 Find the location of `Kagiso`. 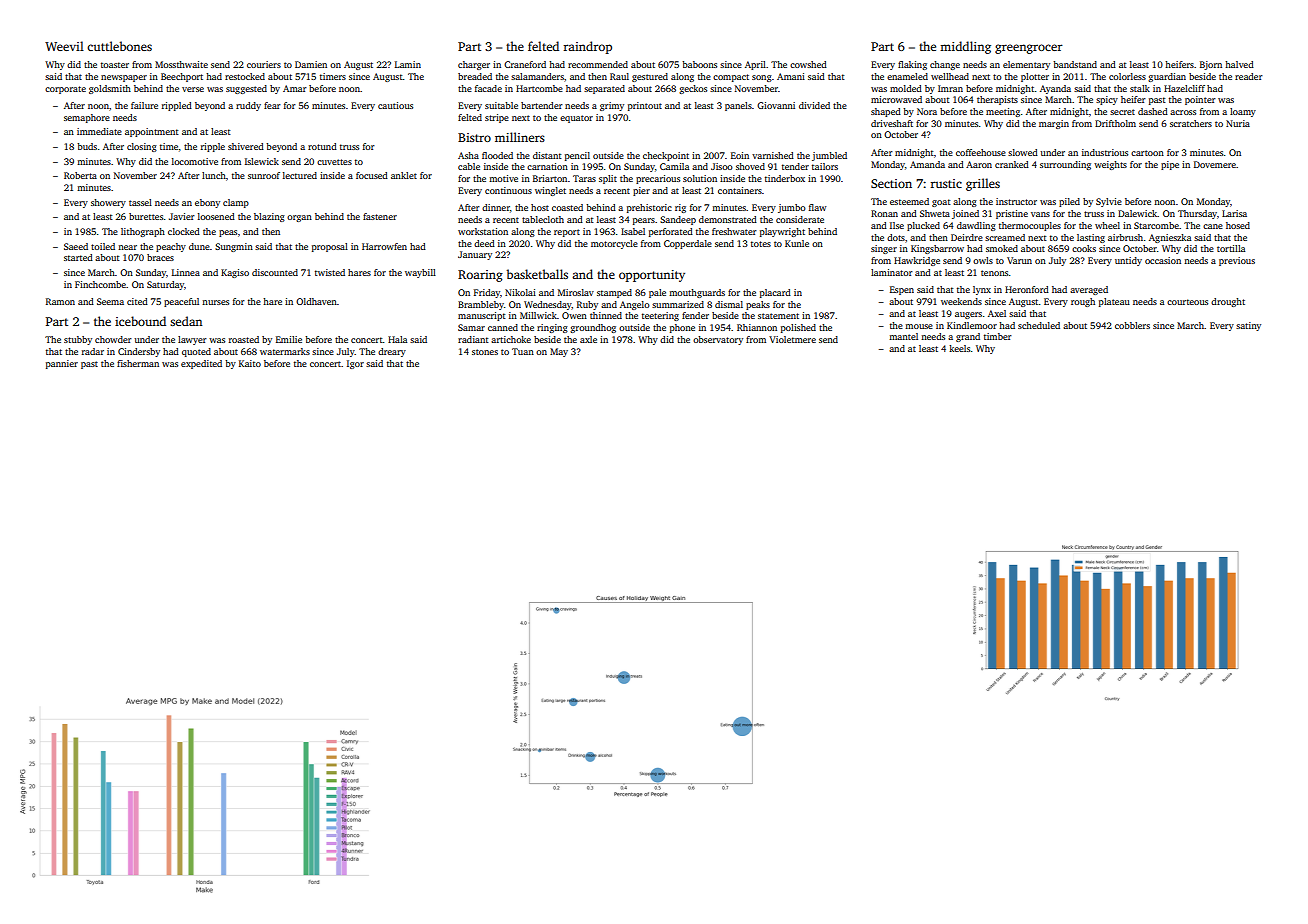

Kagiso is located at coordinates (235, 273).
